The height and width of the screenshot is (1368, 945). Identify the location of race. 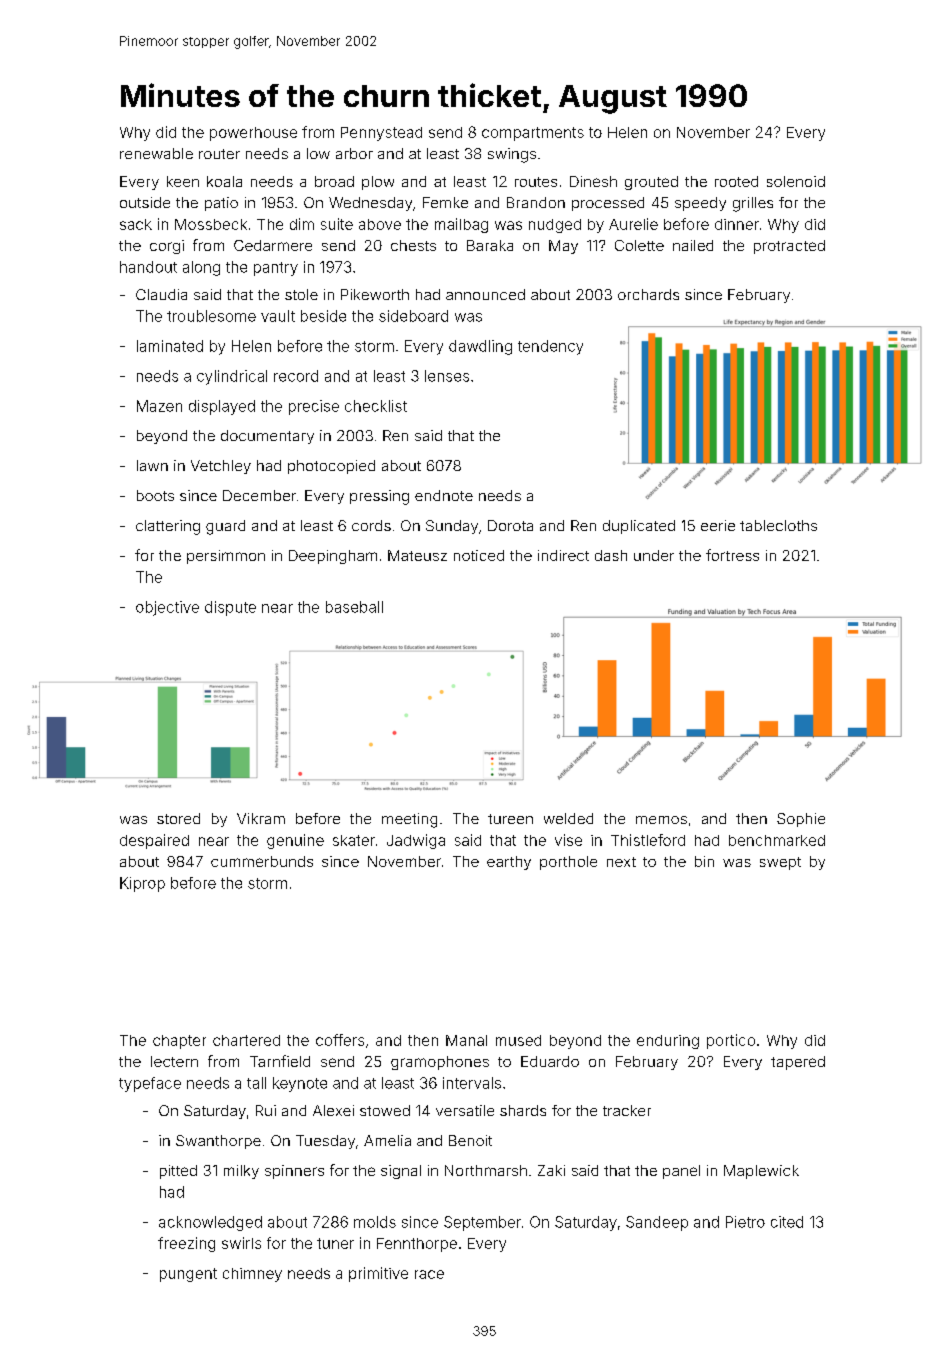
(429, 1274).
